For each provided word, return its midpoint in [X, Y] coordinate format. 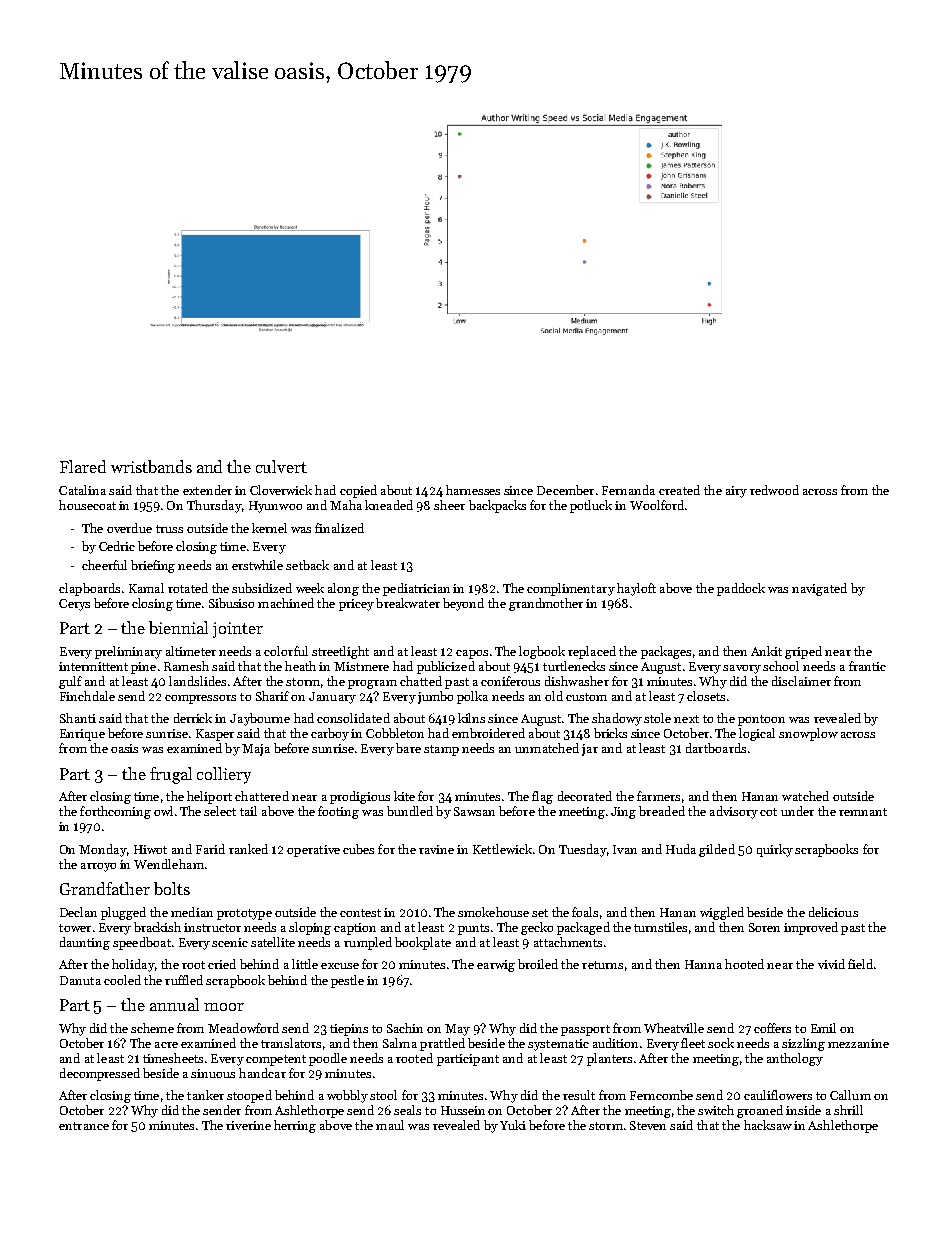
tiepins [349, 1030]
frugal [171, 775]
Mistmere [361, 666]
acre [166, 1045]
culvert [281, 466]
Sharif [272, 696]
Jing [623, 813]
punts [473, 929]
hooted [744, 964]
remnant [863, 812]
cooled [122, 980]
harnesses [473, 490]
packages [666, 652]
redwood [774, 490]
